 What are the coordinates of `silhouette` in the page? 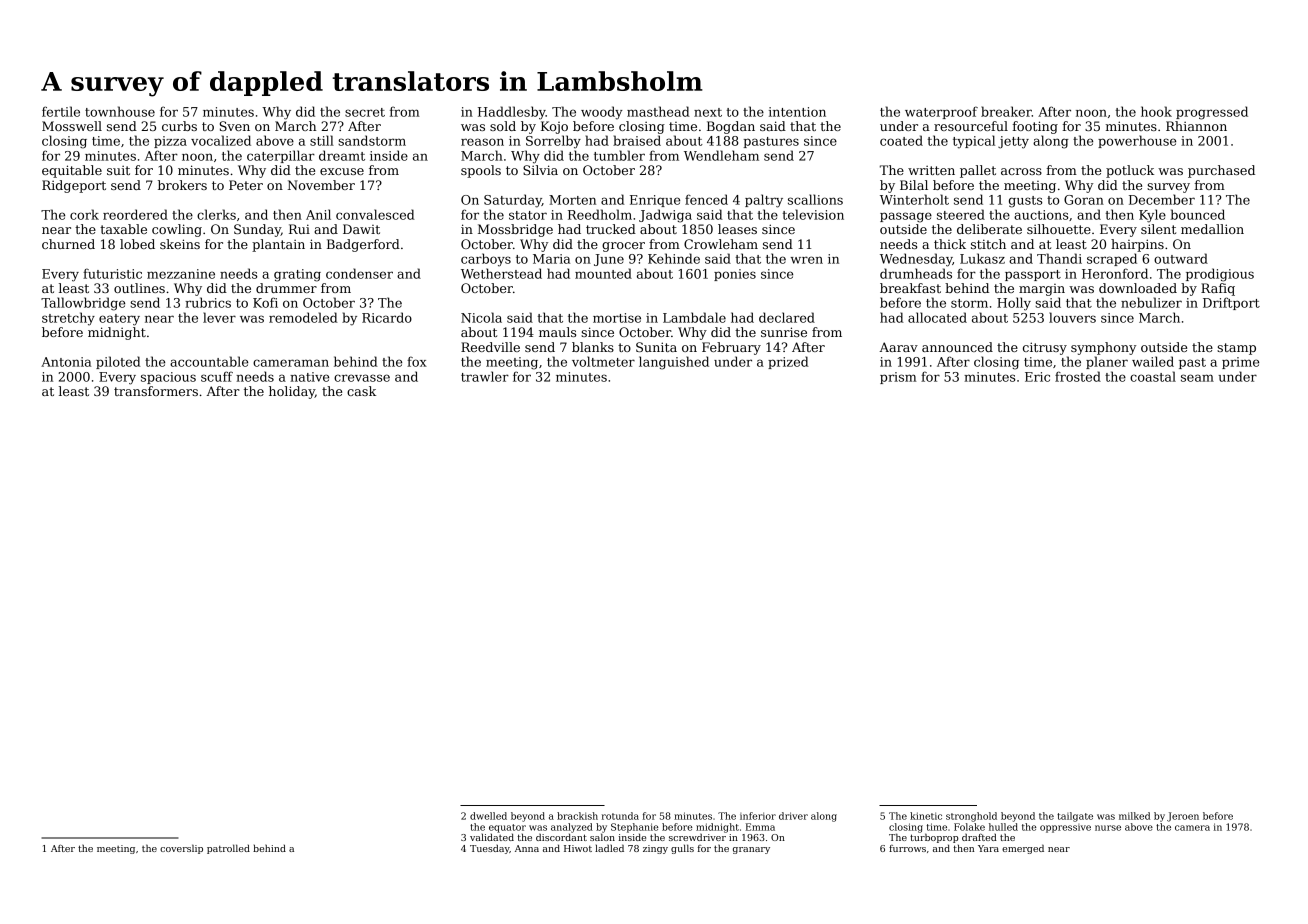 It's located at (1059, 229).
